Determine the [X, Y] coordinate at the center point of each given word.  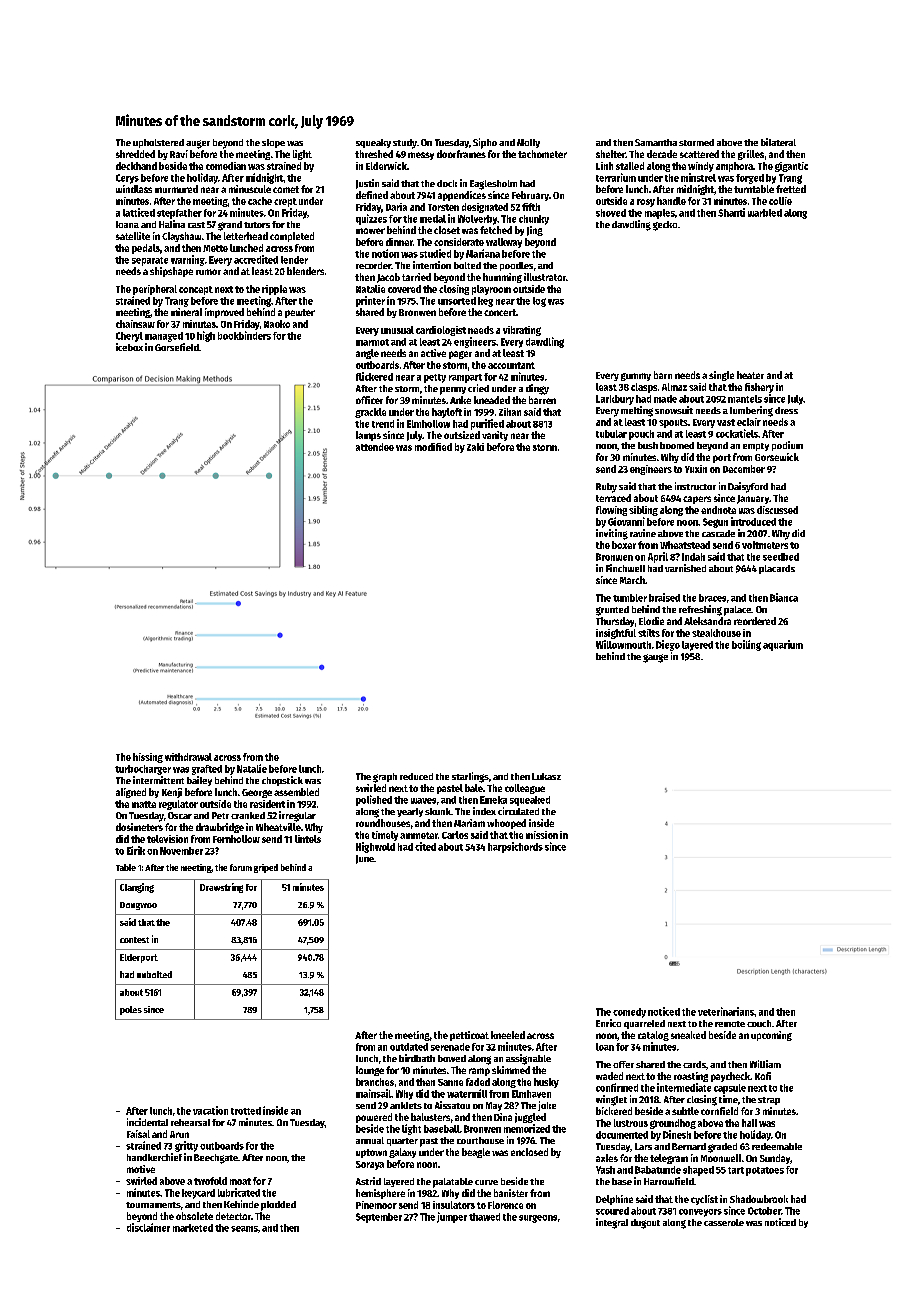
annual [370, 1140]
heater [750, 375]
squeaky [373, 143]
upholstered [158, 143]
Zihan [510, 412]
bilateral [778, 142]
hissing [148, 758]
